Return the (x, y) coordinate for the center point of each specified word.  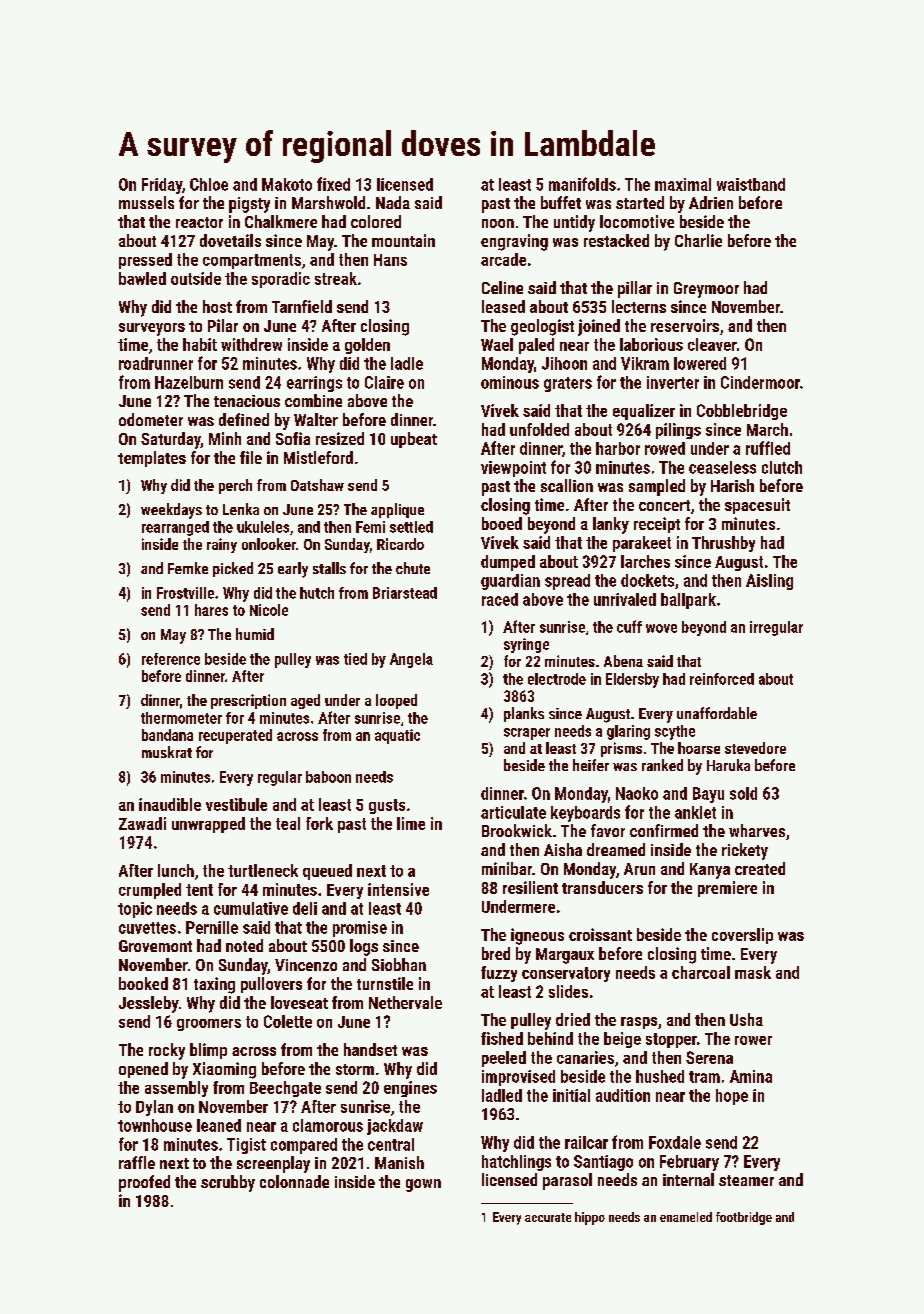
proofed (144, 1183)
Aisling (769, 582)
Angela (411, 660)
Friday (162, 186)
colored (376, 221)
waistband (751, 184)
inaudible (170, 804)
